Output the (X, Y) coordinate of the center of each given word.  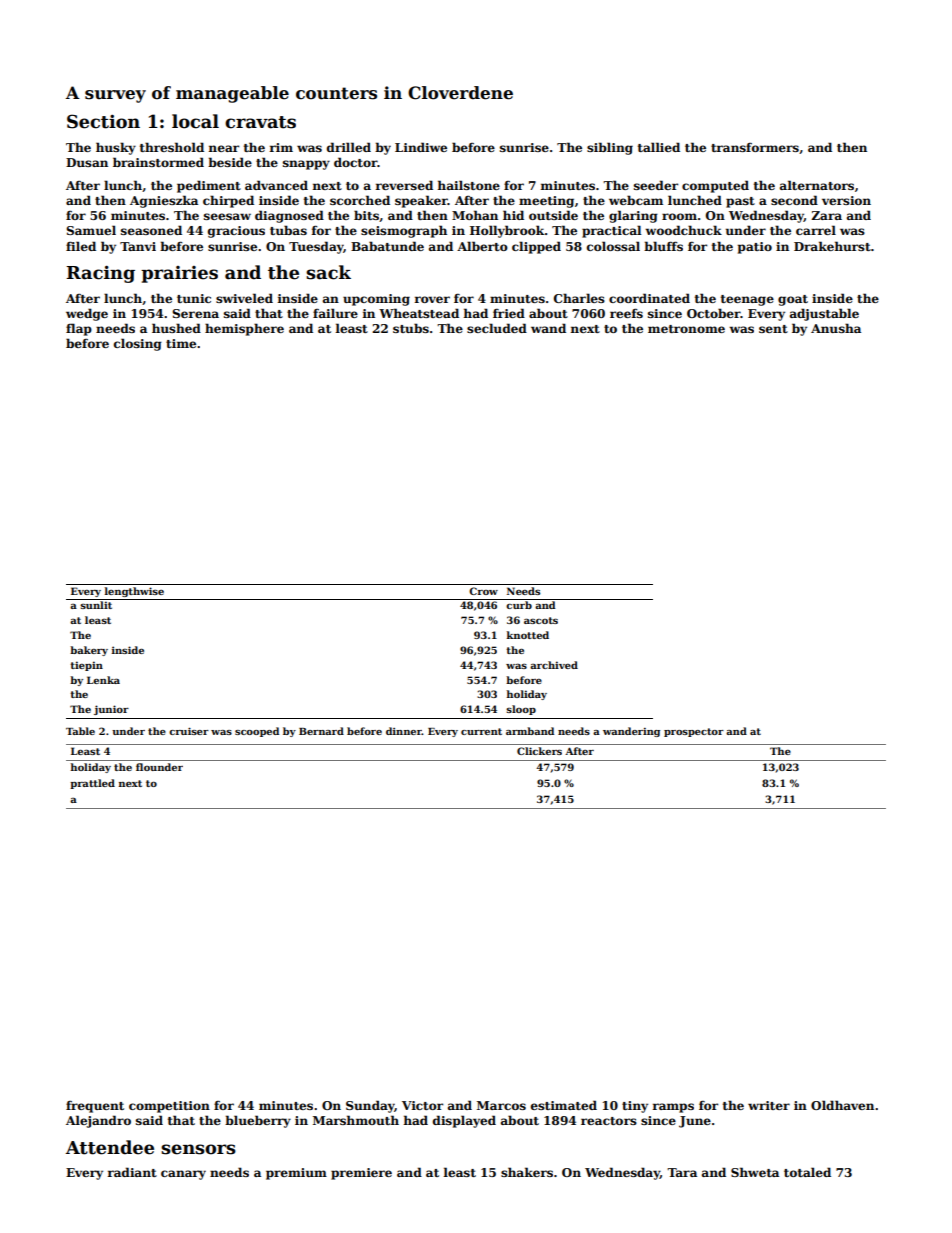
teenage (747, 300)
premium (296, 1174)
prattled (92, 784)
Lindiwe (421, 147)
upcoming (376, 300)
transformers (755, 147)
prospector (694, 732)
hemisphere (244, 329)
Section (103, 121)
